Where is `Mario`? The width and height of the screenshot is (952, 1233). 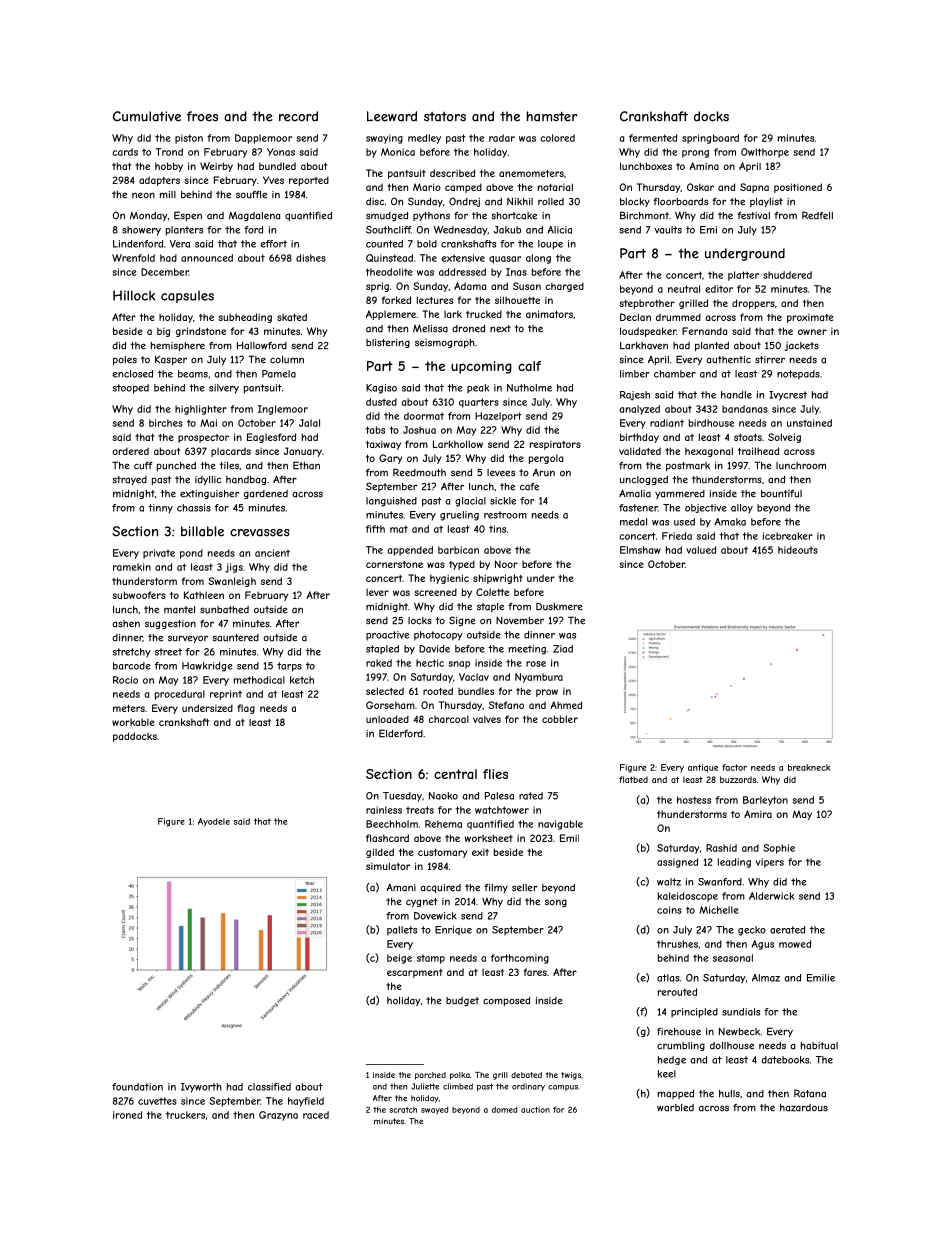 Mario is located at coordinates (427, 187).
